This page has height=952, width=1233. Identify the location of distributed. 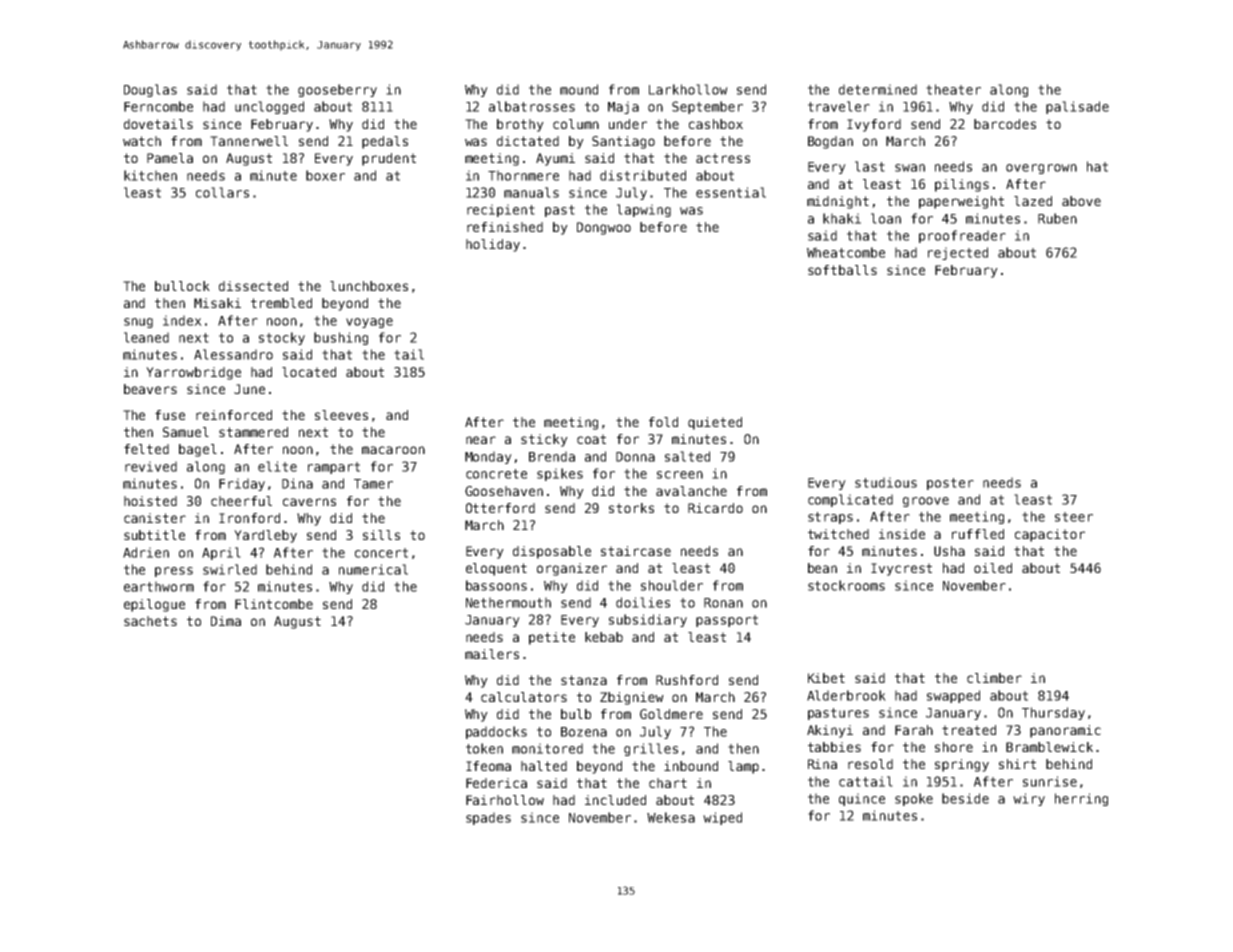
(643, 175).
